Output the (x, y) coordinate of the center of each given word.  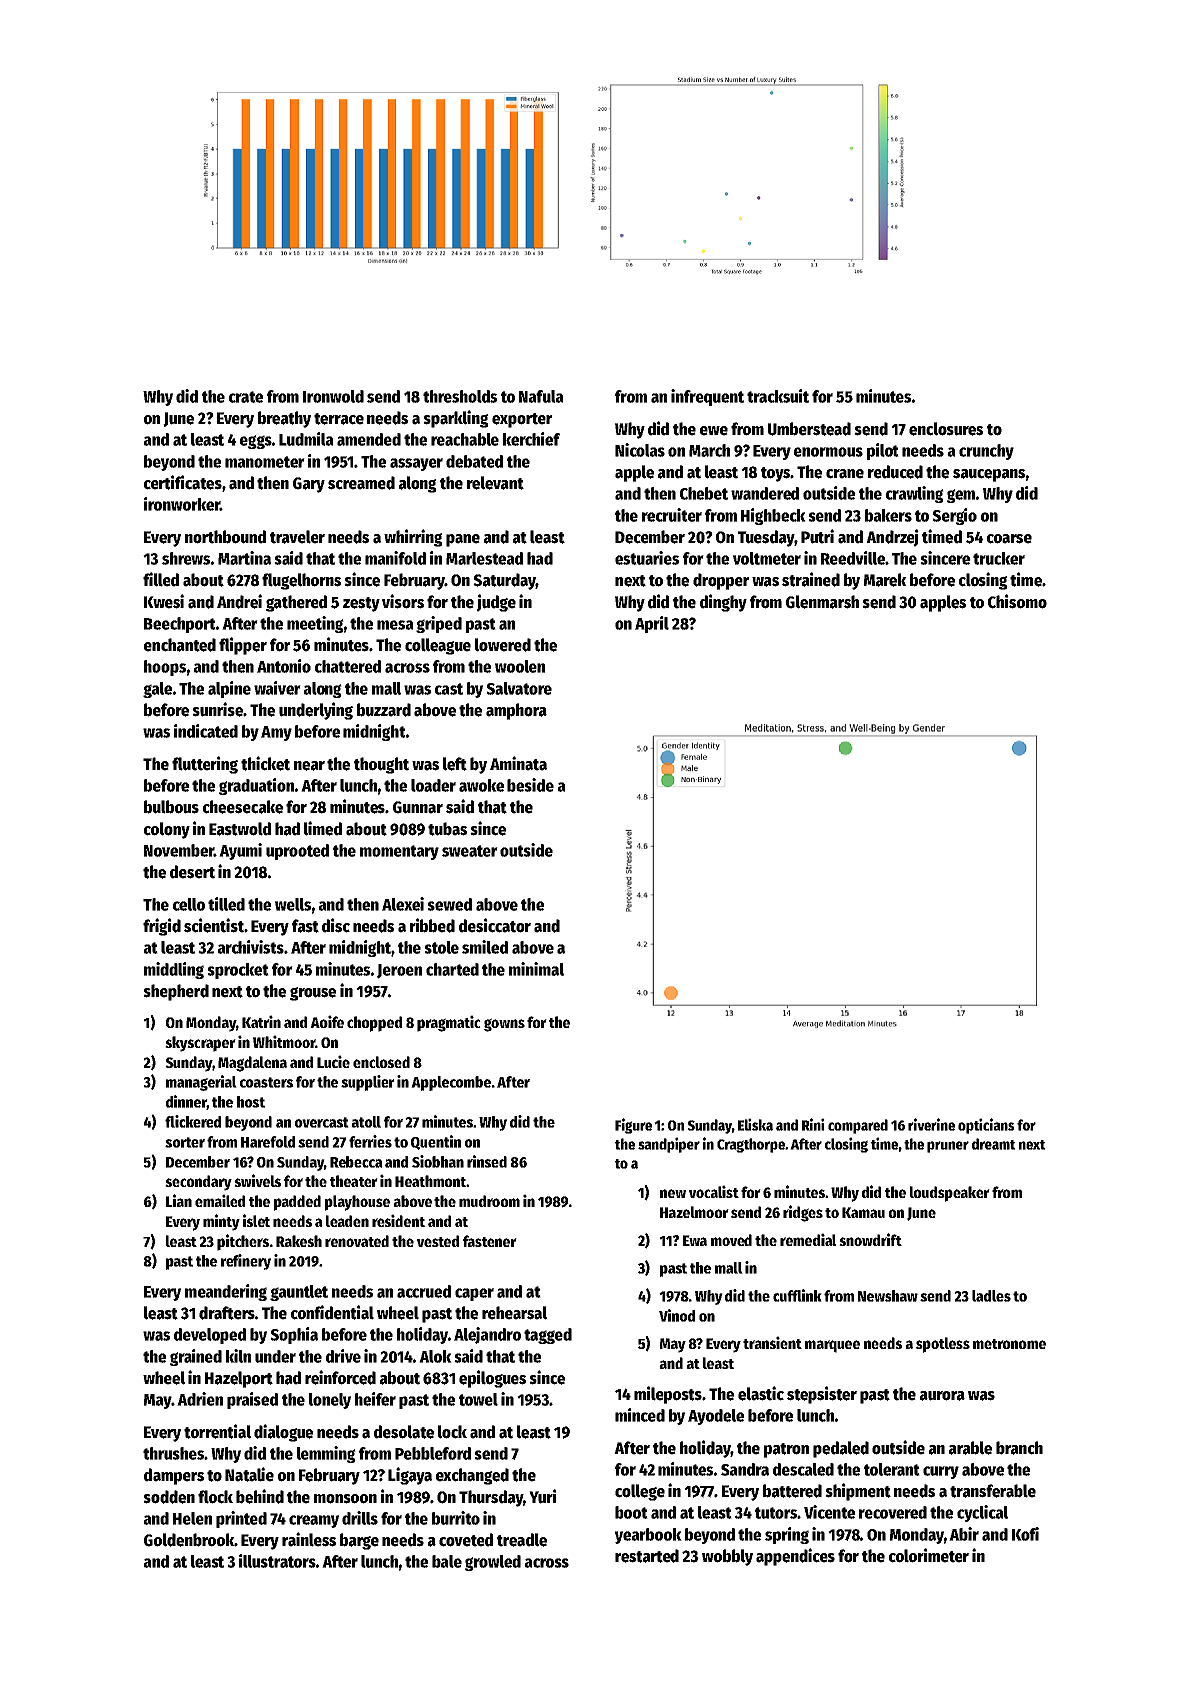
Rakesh (299, 1241)
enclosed (381, 1062)
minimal (536, 969)
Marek (885, 580)
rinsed (487, 1161)
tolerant (892, 1469)
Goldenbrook (189, 1540)
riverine (931, 1124)
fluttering (205, 765)
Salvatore (519, 688)
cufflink (797, 1295)
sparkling (456, 419)
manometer (265, 462)
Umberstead (809, 429)
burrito (456, 1518)
